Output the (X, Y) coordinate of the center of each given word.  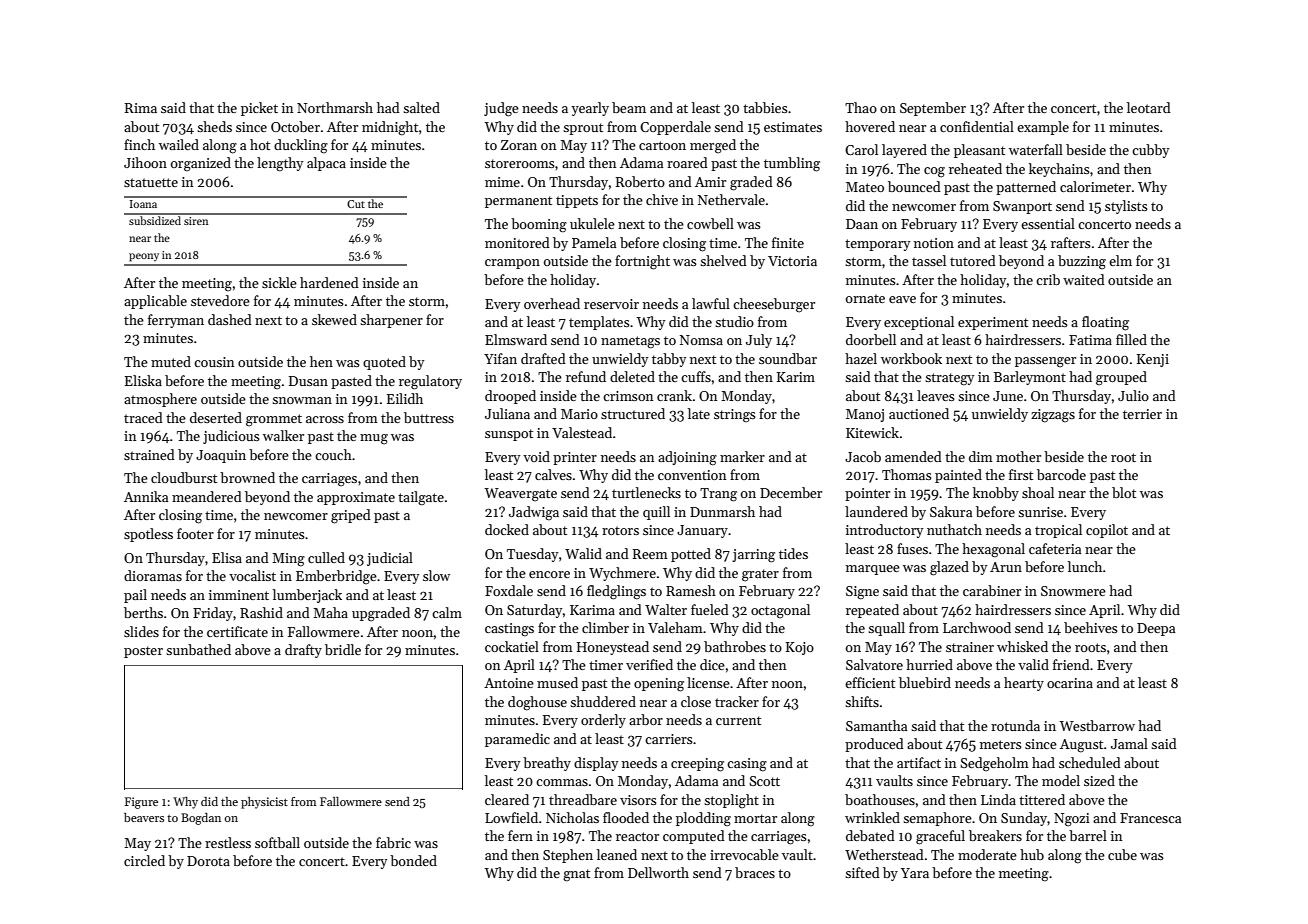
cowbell (710, 223)
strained (149, 454)
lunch (1085, 566)
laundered (876, 511)
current (738, 720)
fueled (710, 609)
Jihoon (145, 162)
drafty (303, 651)
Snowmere (1073, 591)
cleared (507, 799)
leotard (1149, 107)
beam (629, 107)
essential (1048, 223)
